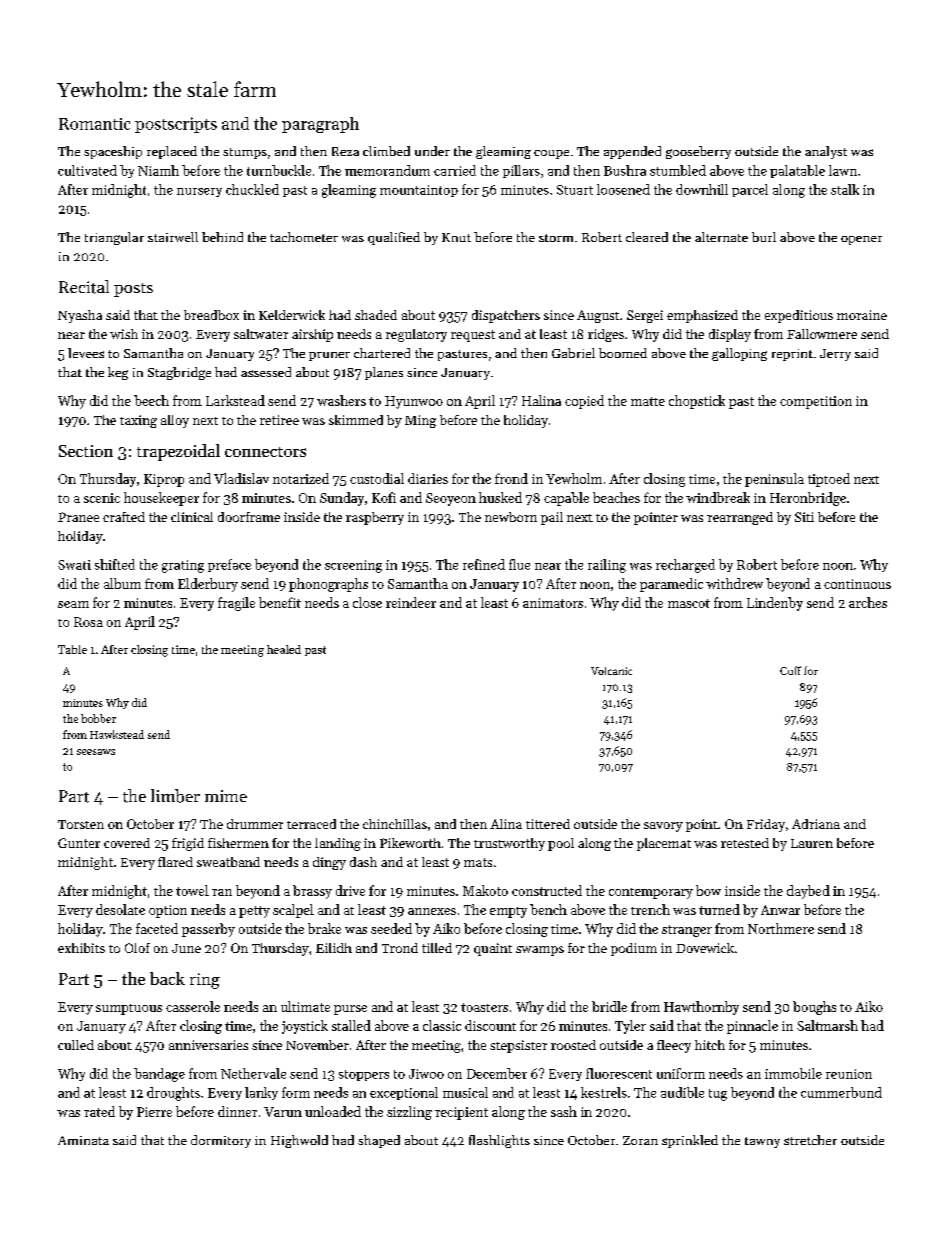 Image resolution: width=952 pixels, height=1233 pixels. What do you see at coordinates (395, 824) in the image?
I see `chinchillas` at bounding box center [395, 824].
